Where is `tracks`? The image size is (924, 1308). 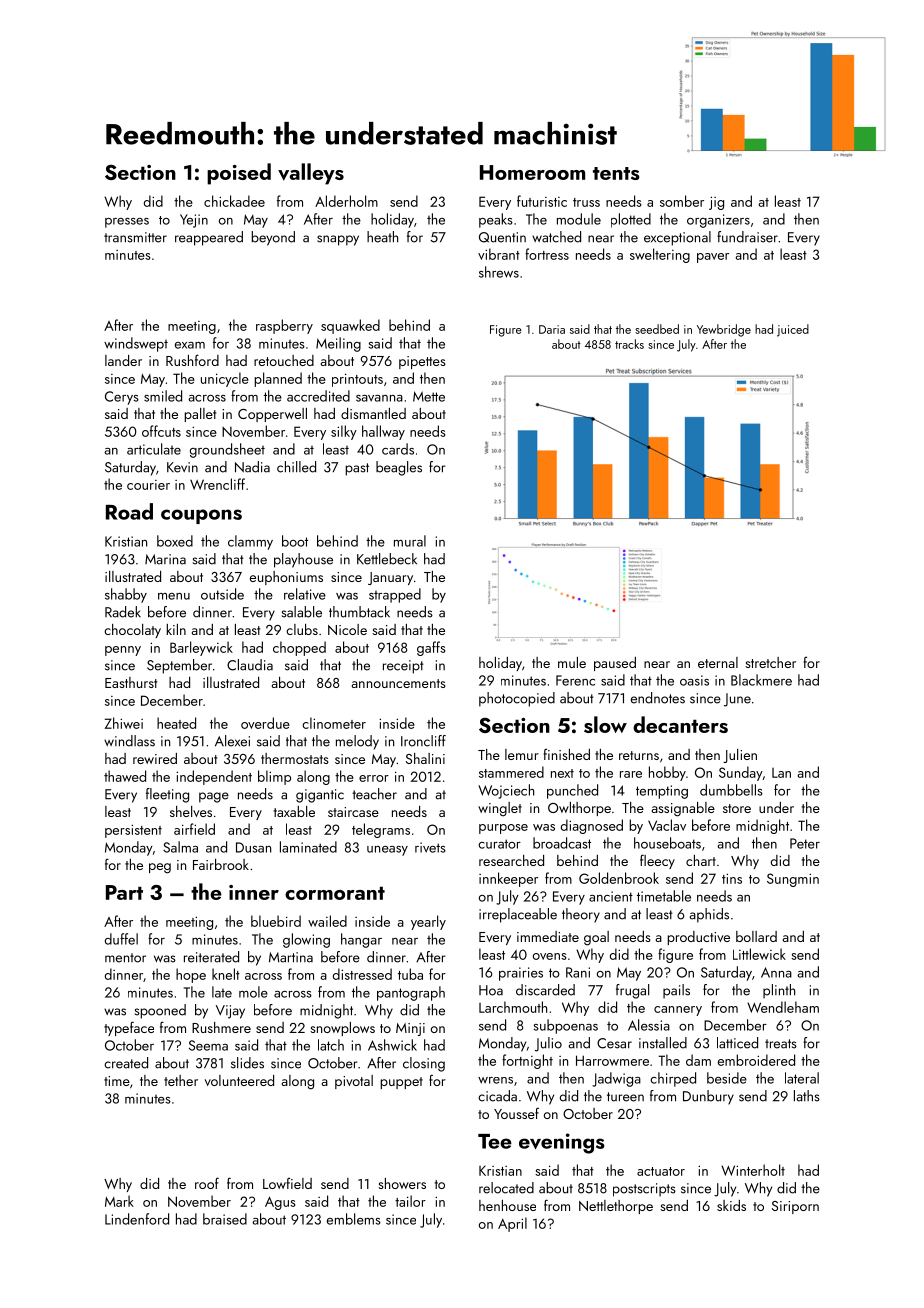
tracks is located at coordinates (629, 344).
